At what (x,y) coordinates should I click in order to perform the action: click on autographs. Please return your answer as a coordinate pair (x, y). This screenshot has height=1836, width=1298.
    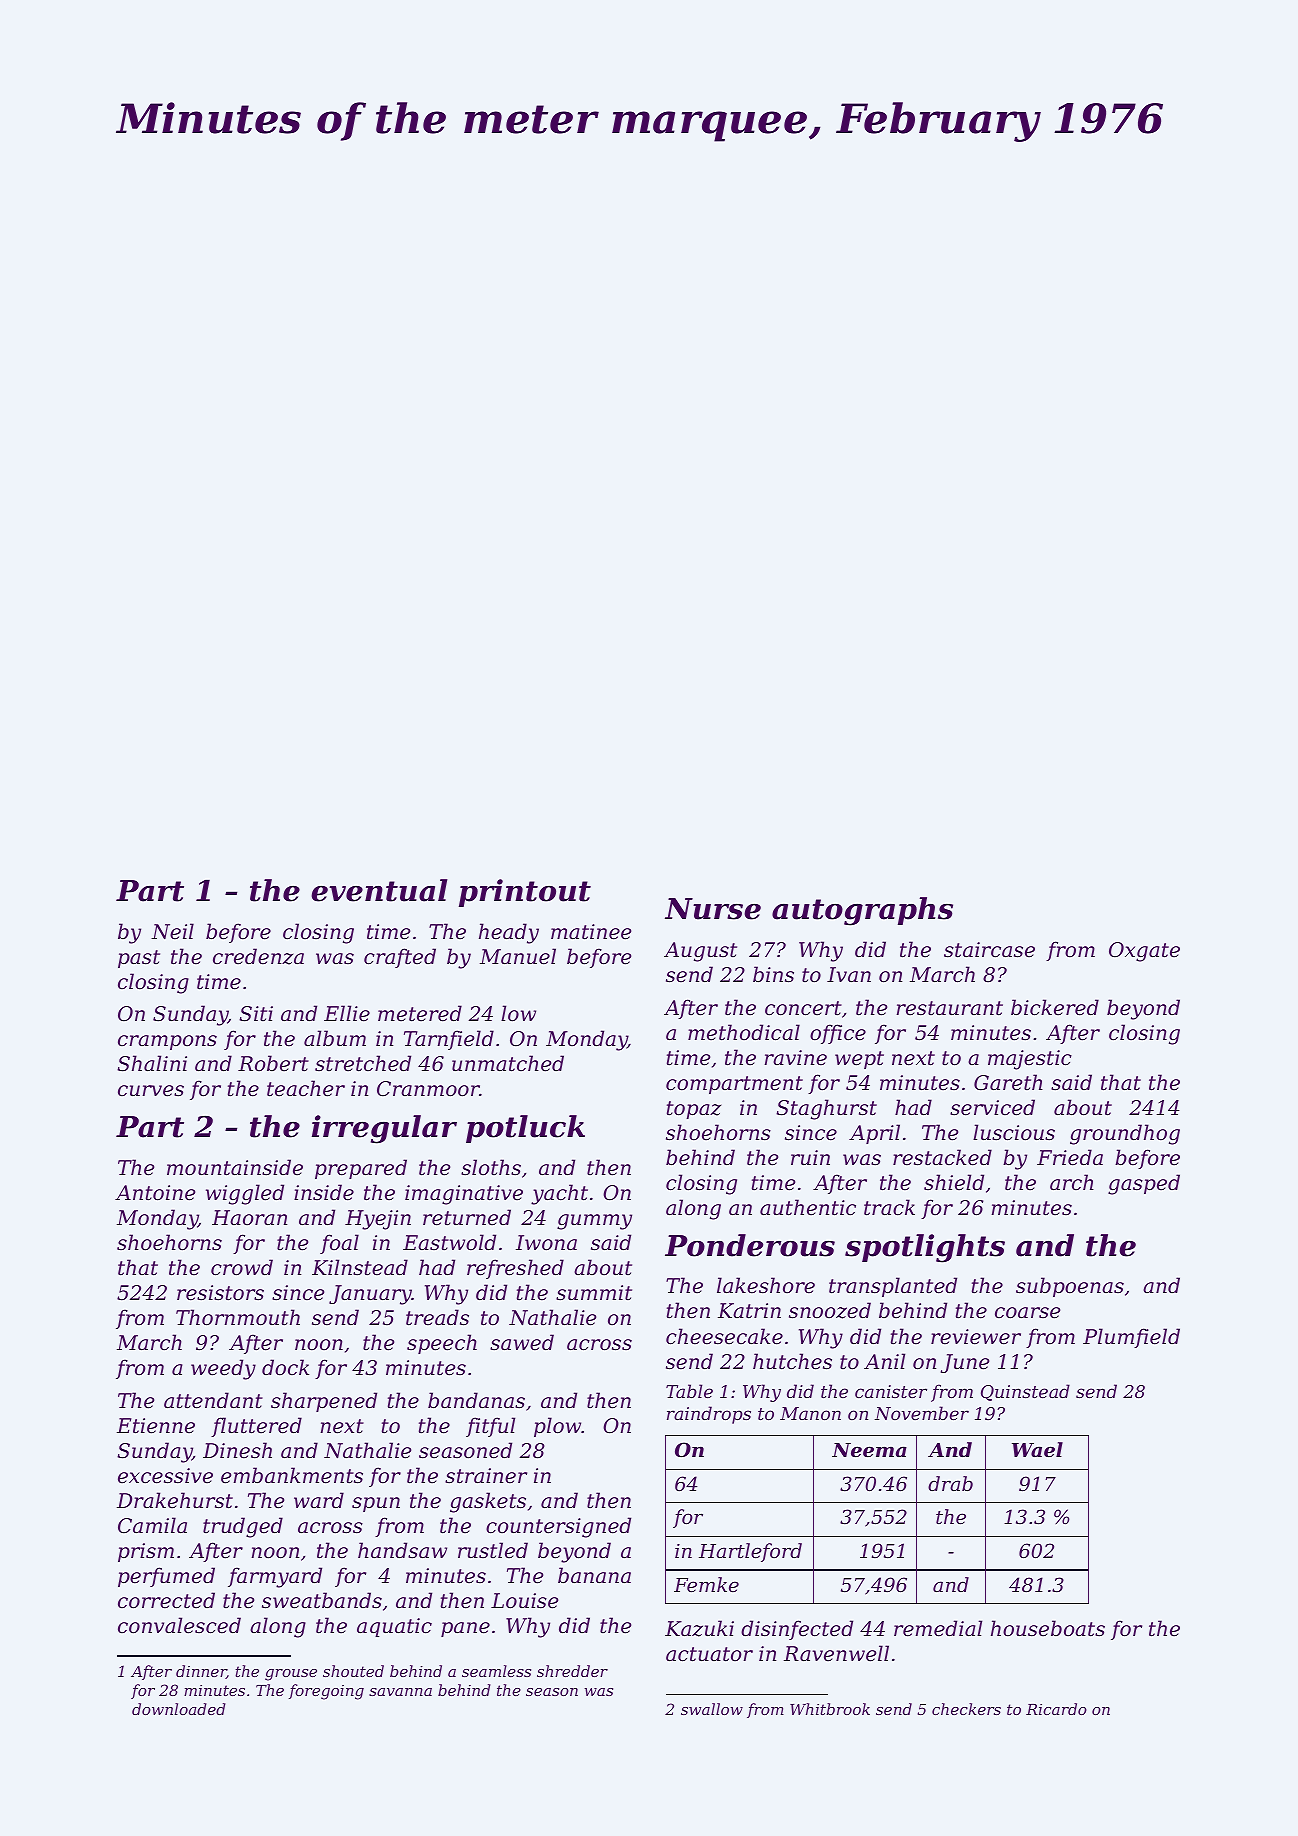
    Looking at the image, I should click on (862, 911).
